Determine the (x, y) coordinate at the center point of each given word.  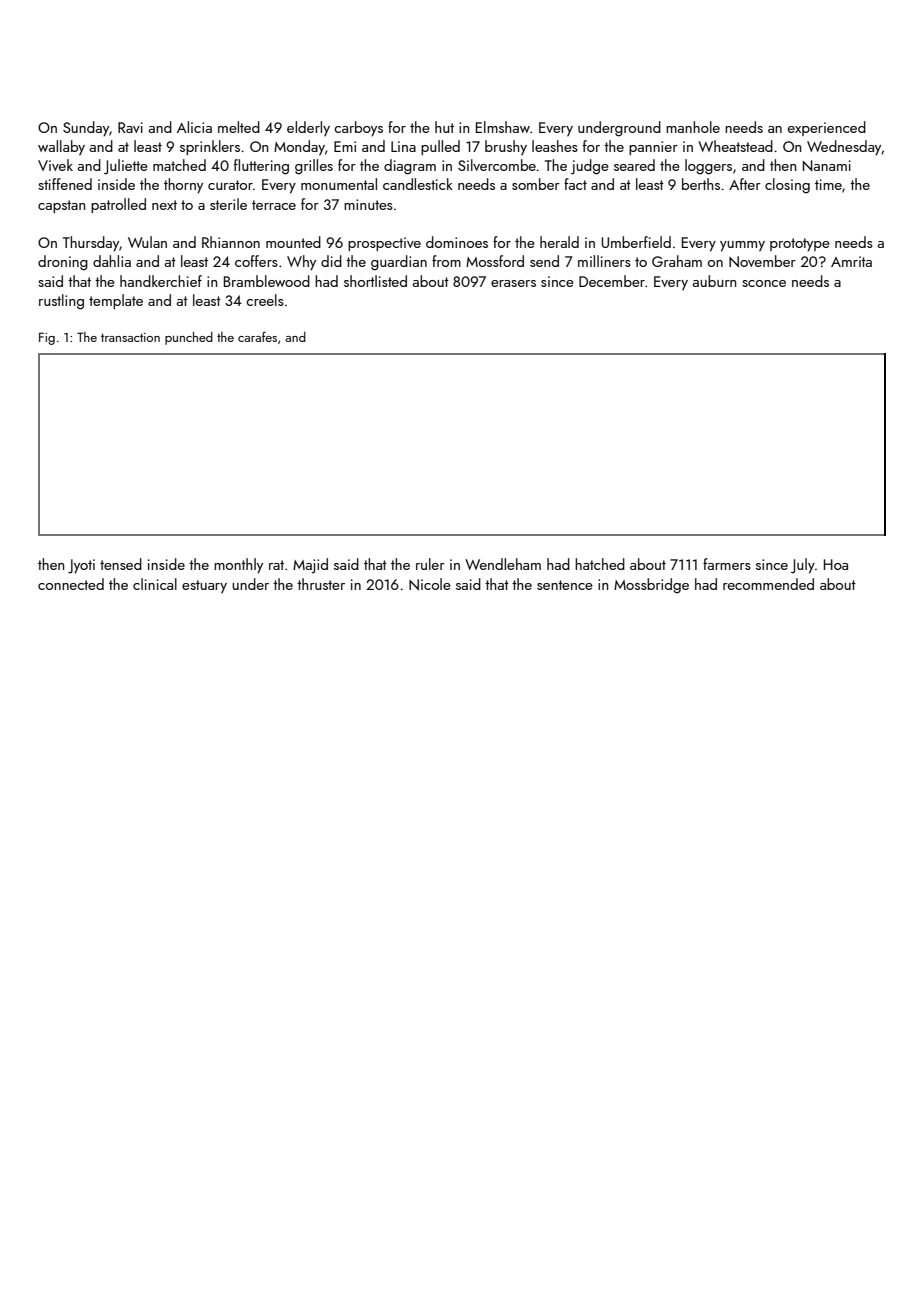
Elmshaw (503, 127)
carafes (257, 336)
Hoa (836, 564)
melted (239, 127)
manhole (693, 127)
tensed (121, 564)
